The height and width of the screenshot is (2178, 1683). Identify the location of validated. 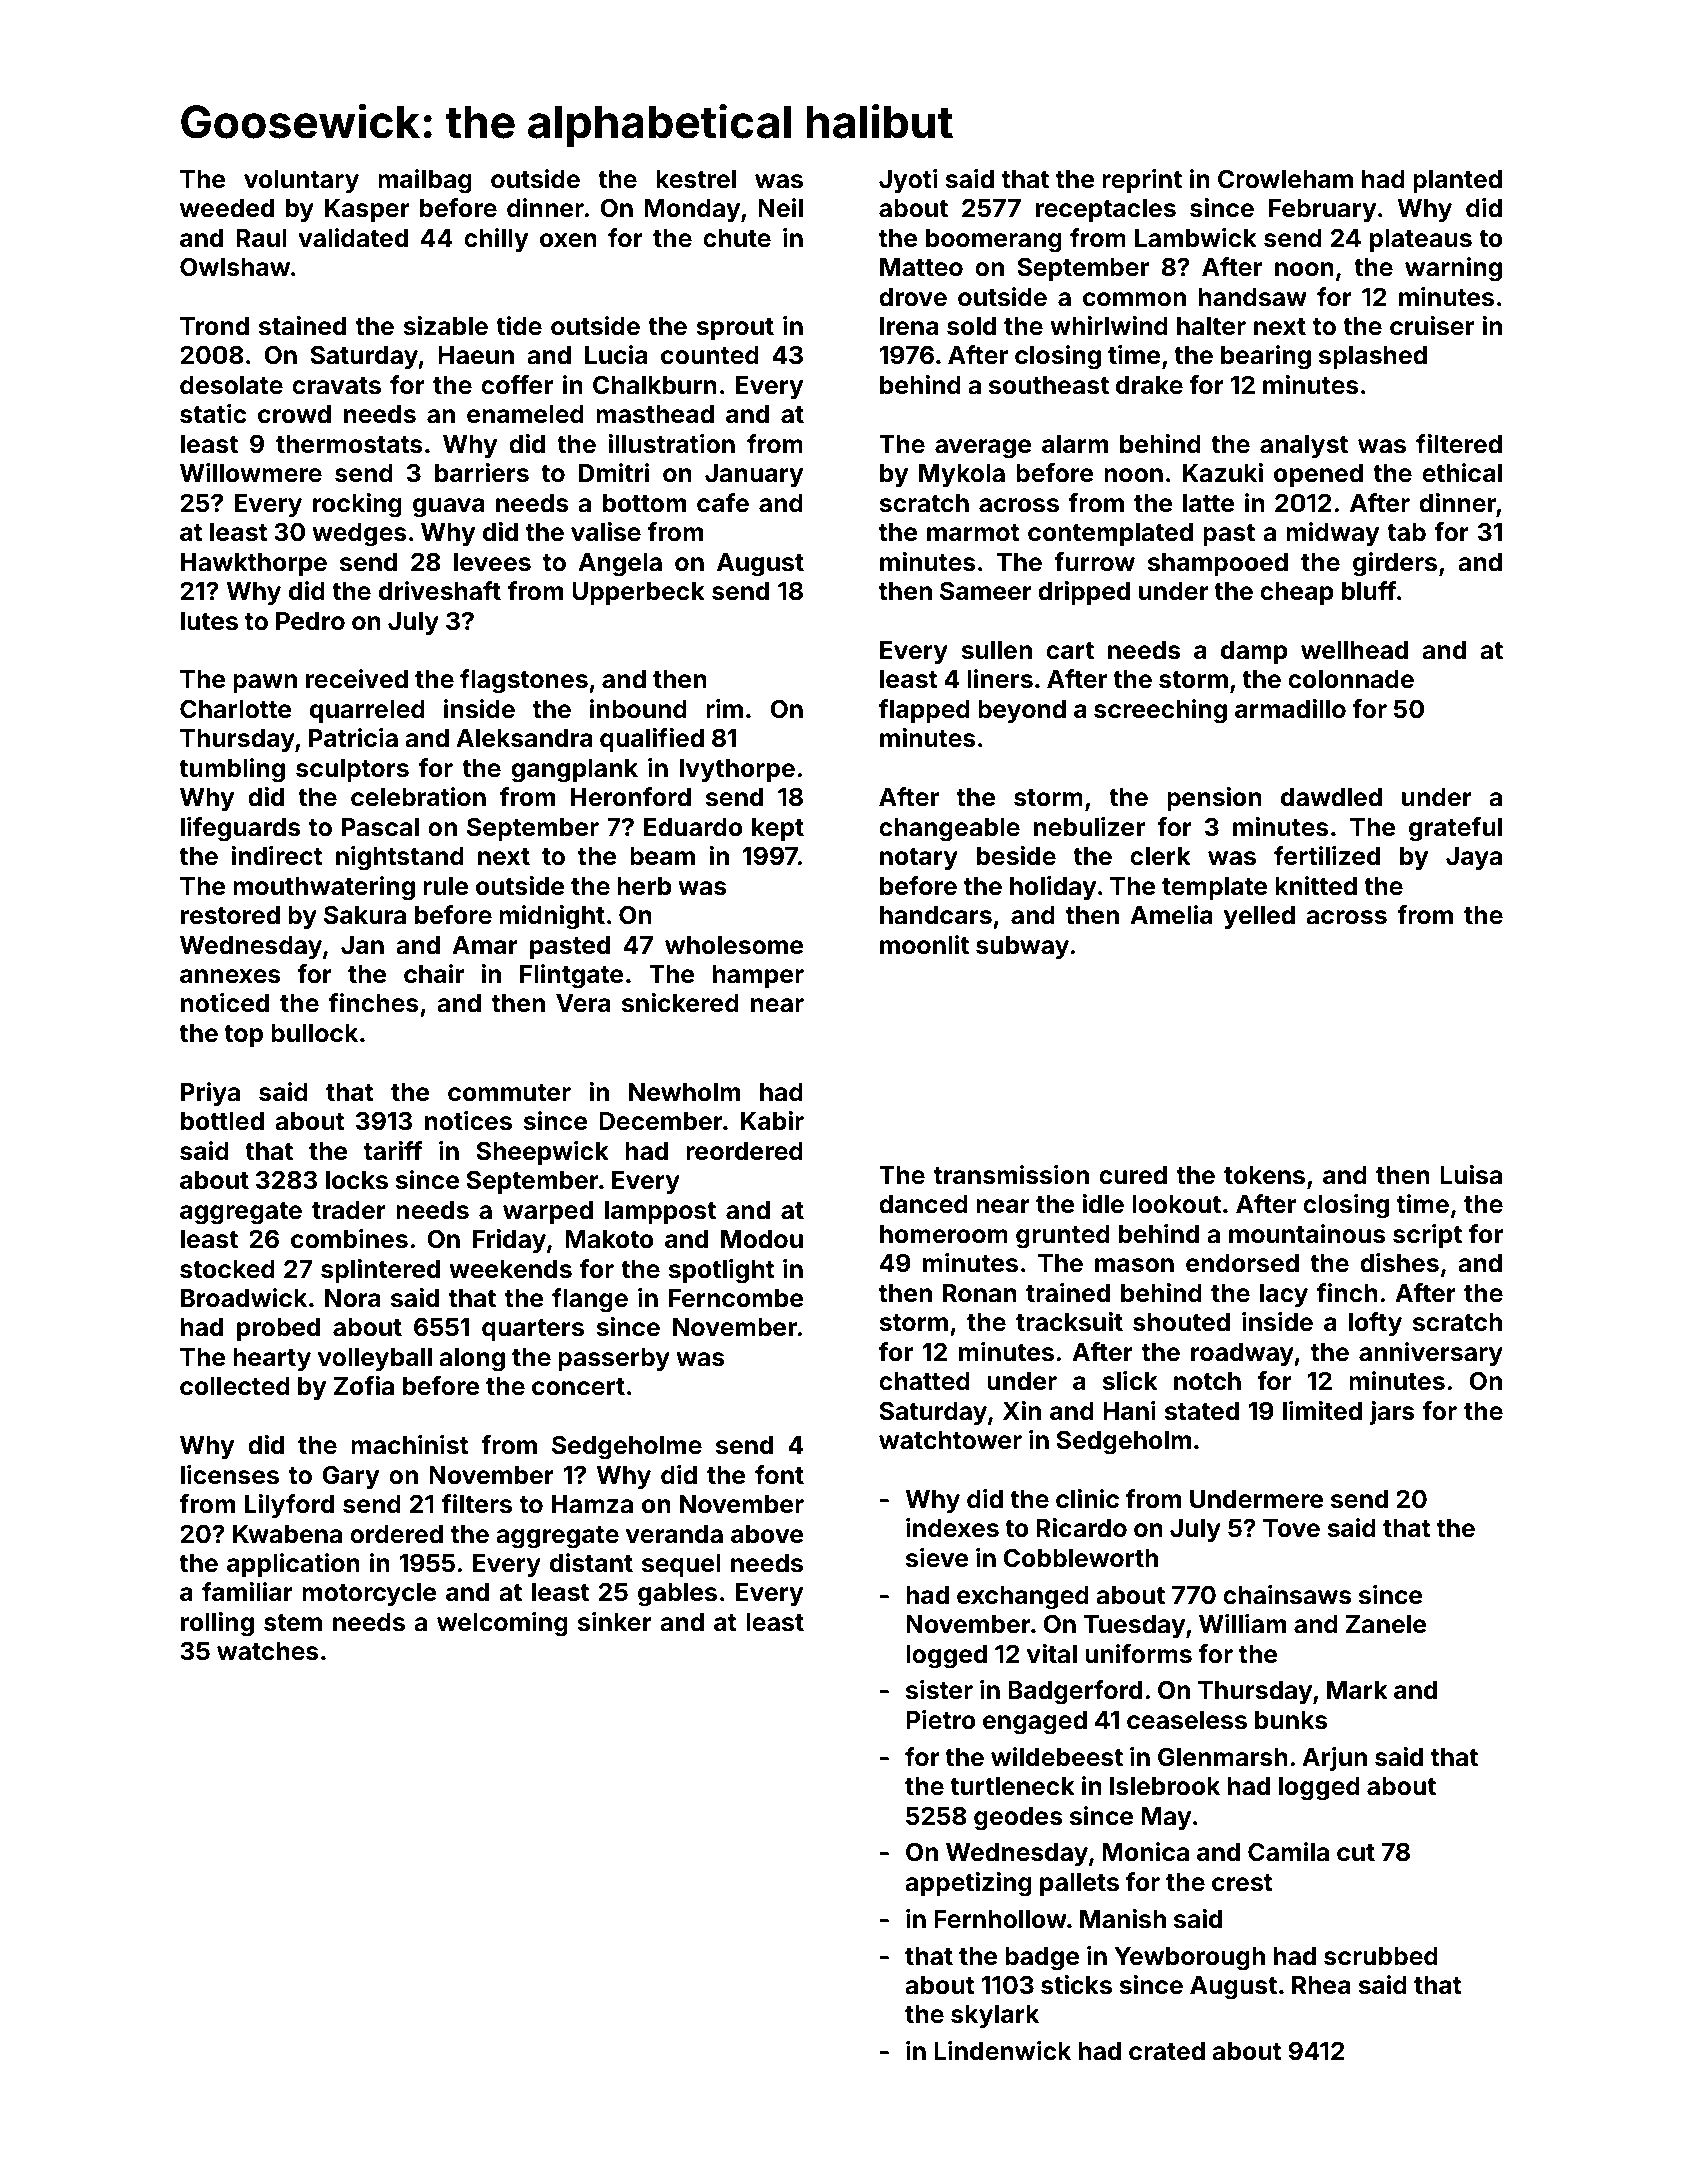
(353, 238).
